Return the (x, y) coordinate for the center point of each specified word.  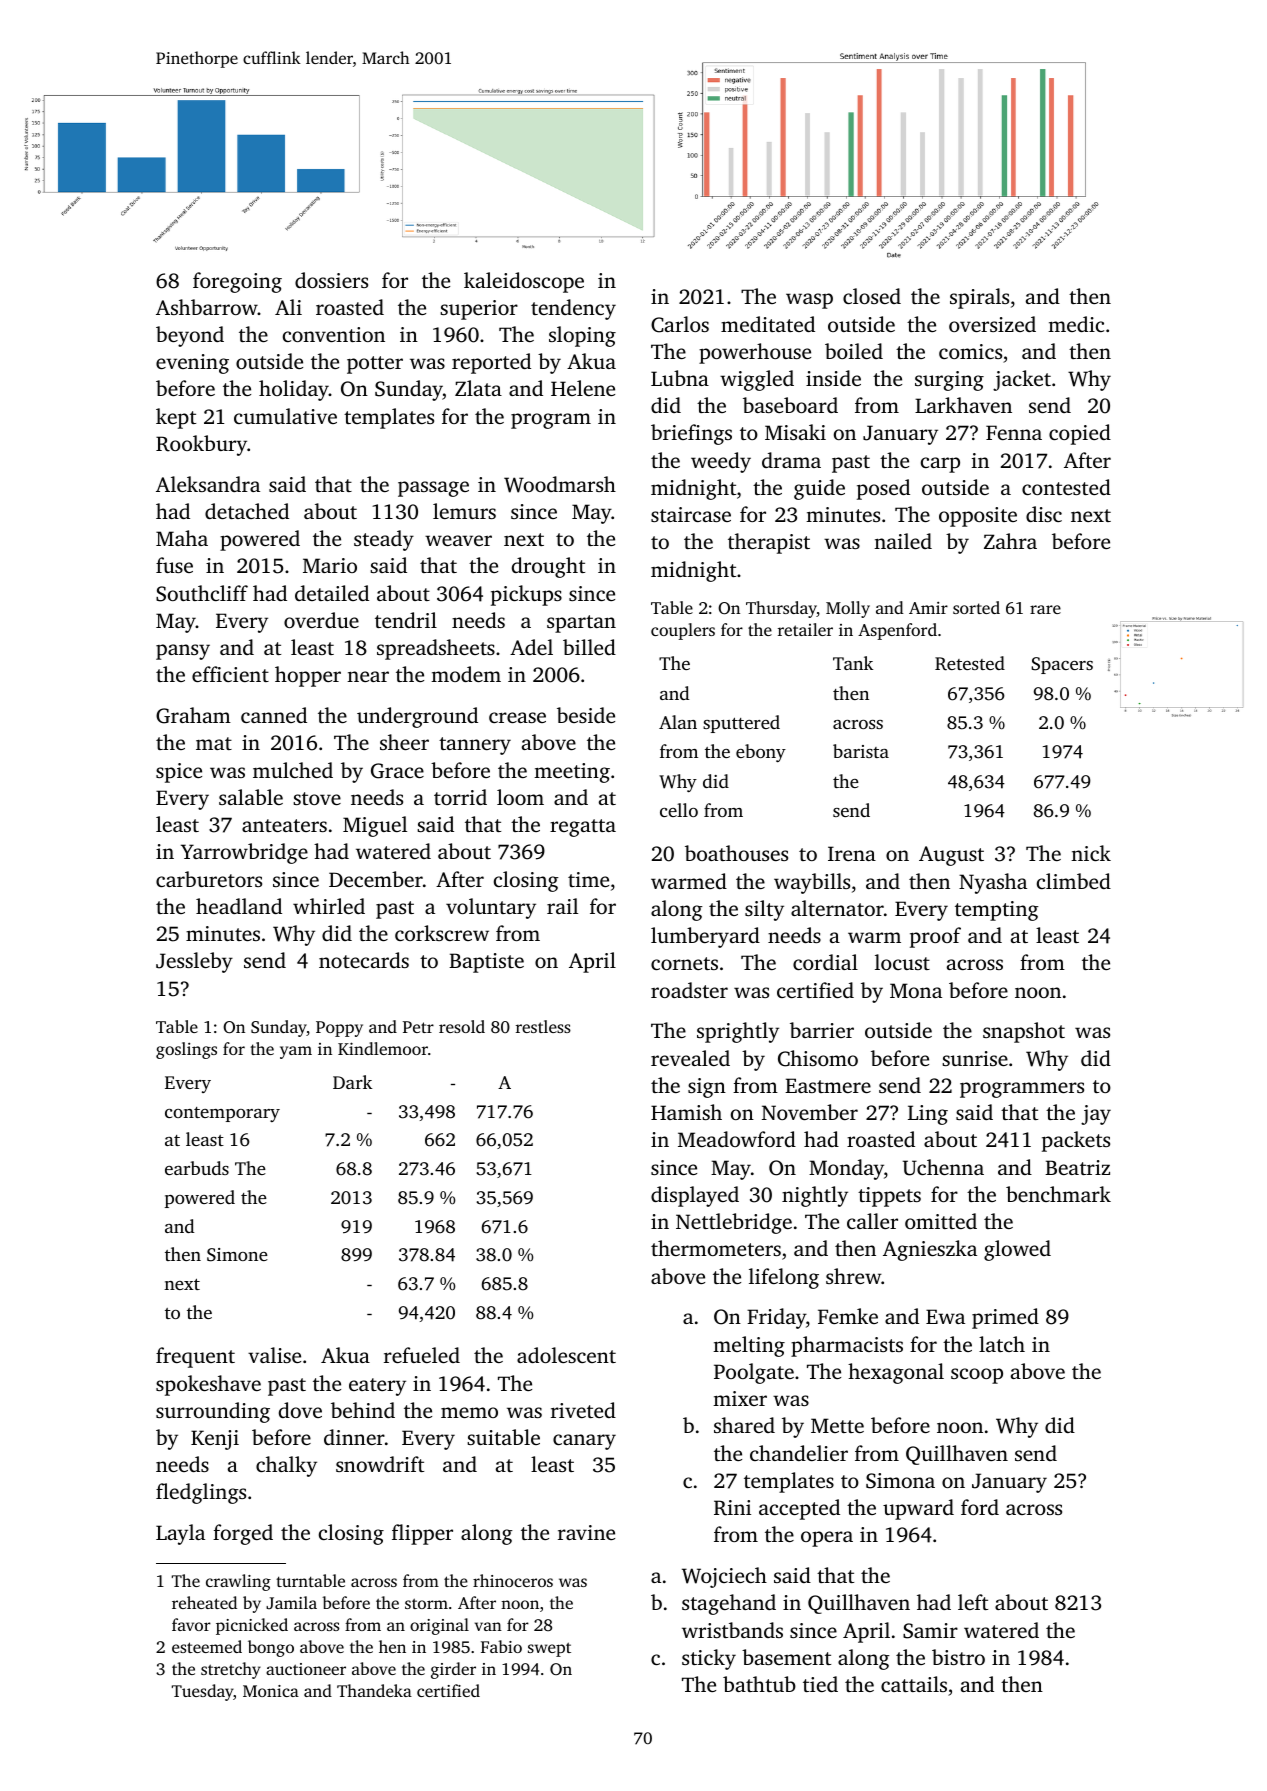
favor (191, 1624)
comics (970, 351)
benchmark (1058, 1194)
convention (334, 334)
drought (548, 567)
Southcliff (202, 593)
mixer (740, 1398)
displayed (695, 1196)
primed (1005, 1318)
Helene (583, 388)
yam (296, 1052)
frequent (195, 1357)
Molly (848, 609)
